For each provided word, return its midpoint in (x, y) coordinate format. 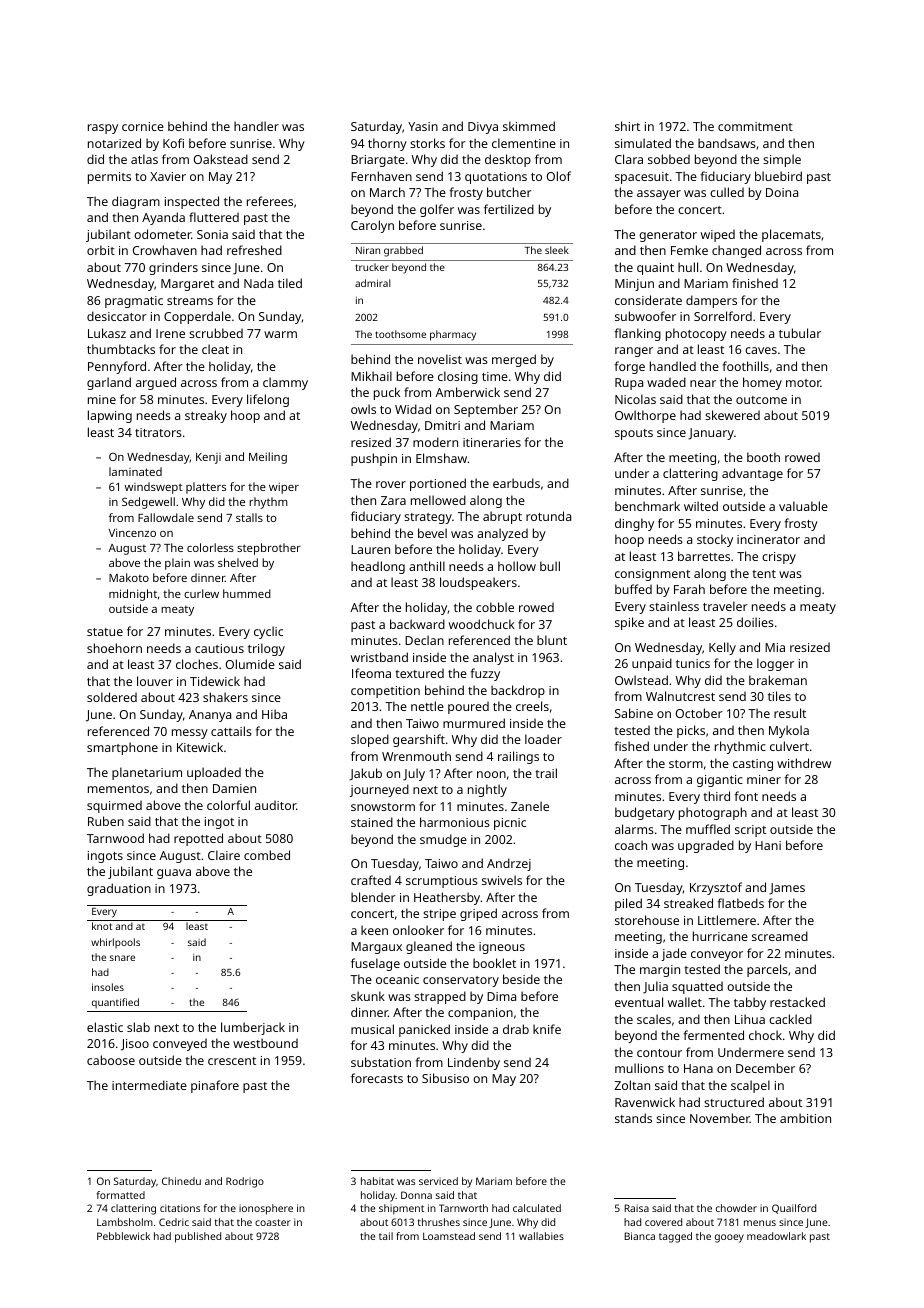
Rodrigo (245, 1182)
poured (468, 707)
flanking (638, 334)
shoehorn (114, 648)
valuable (803, 506)
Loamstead (449, 1236)
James (787, 889)
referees (270, 201)
